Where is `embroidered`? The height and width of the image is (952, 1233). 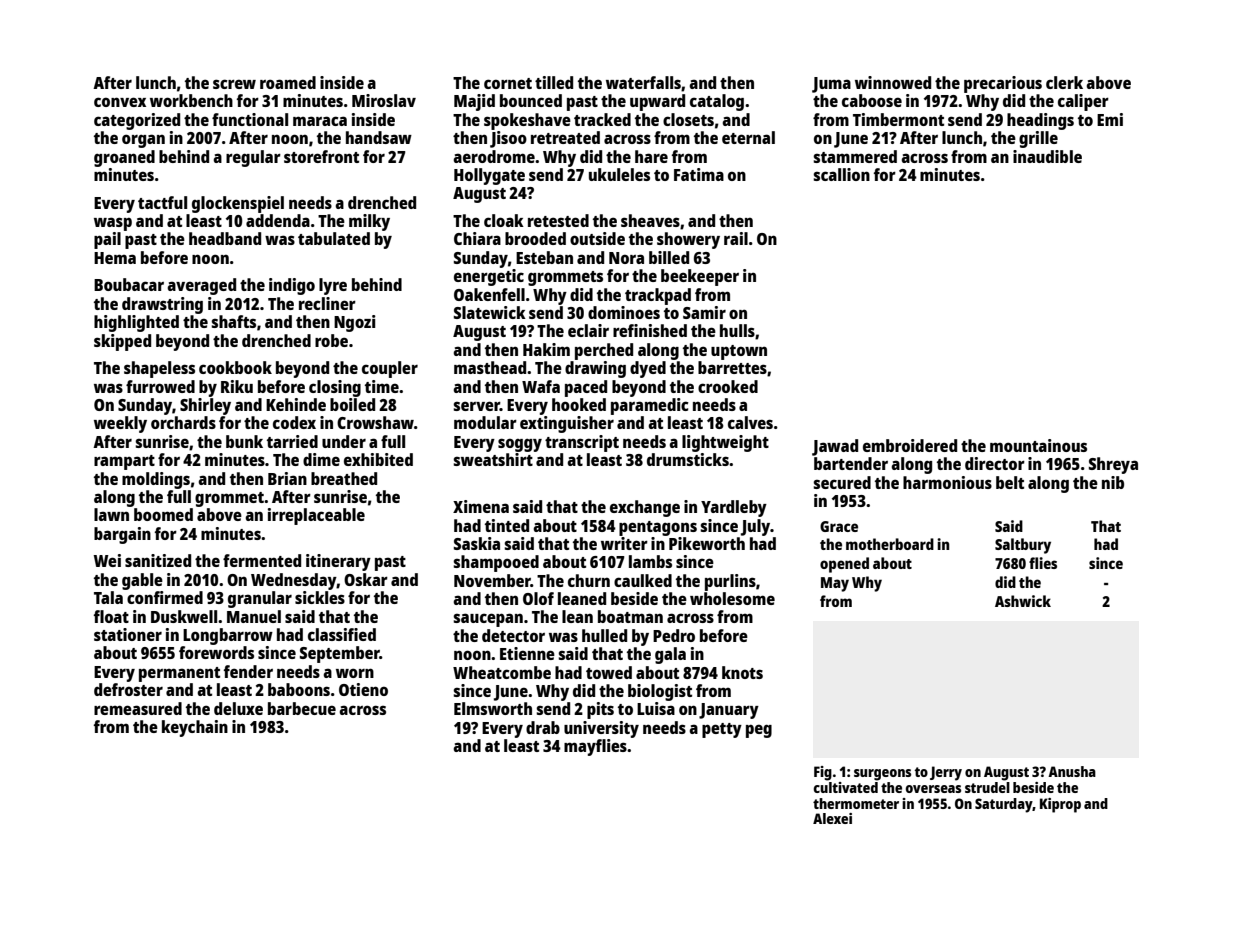 embroidered is located at coordinates (910, 445).
